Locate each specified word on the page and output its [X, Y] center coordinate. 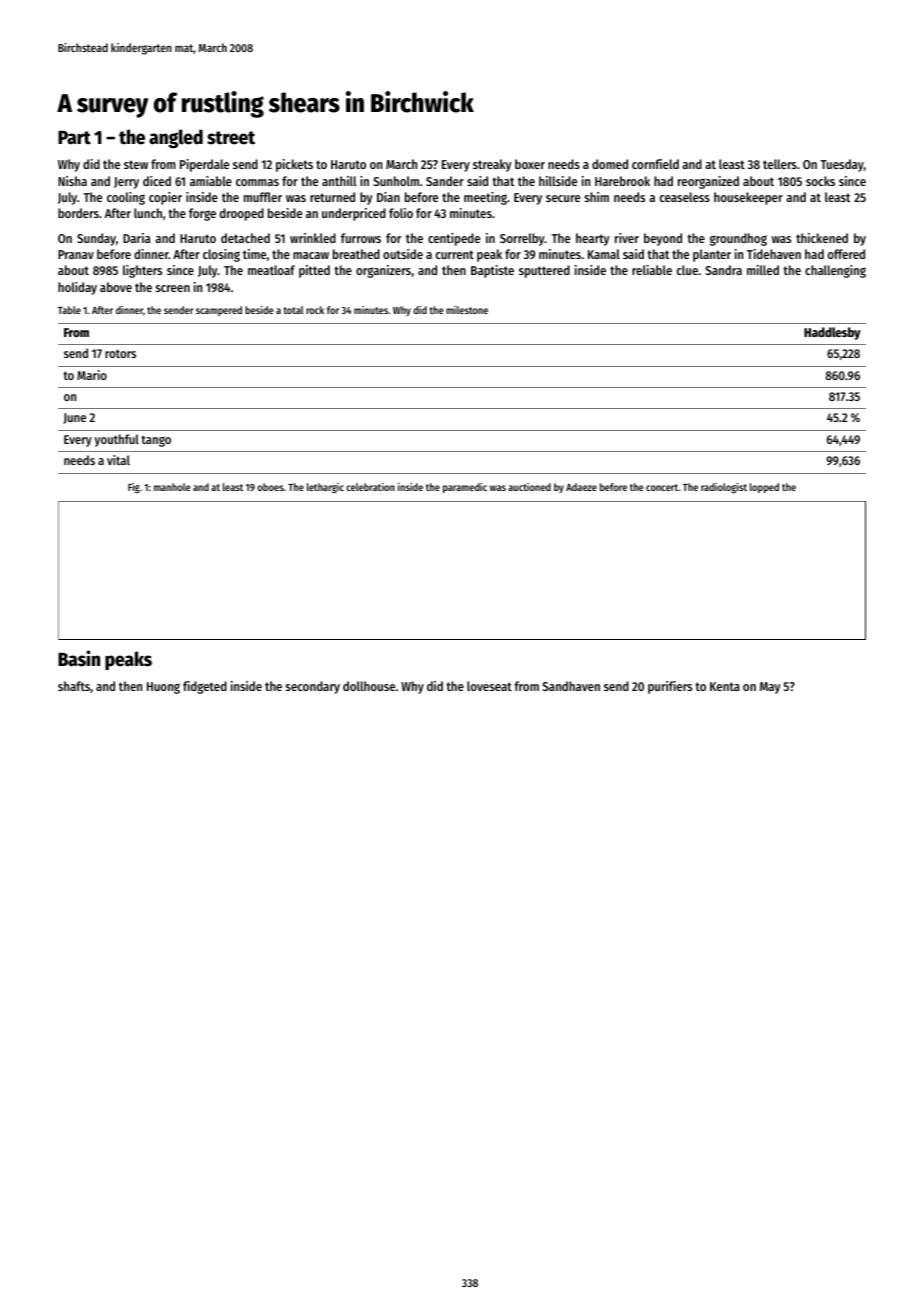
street [231, 138]
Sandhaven [571, 686]
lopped [764, 488]
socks [820, 181]
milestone [467, 310]
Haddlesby [832, 333]
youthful [116, 440]
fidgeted [205, 687]
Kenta [725, 686]
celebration [370, 487]
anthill [339, 181]
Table [69, 310]
